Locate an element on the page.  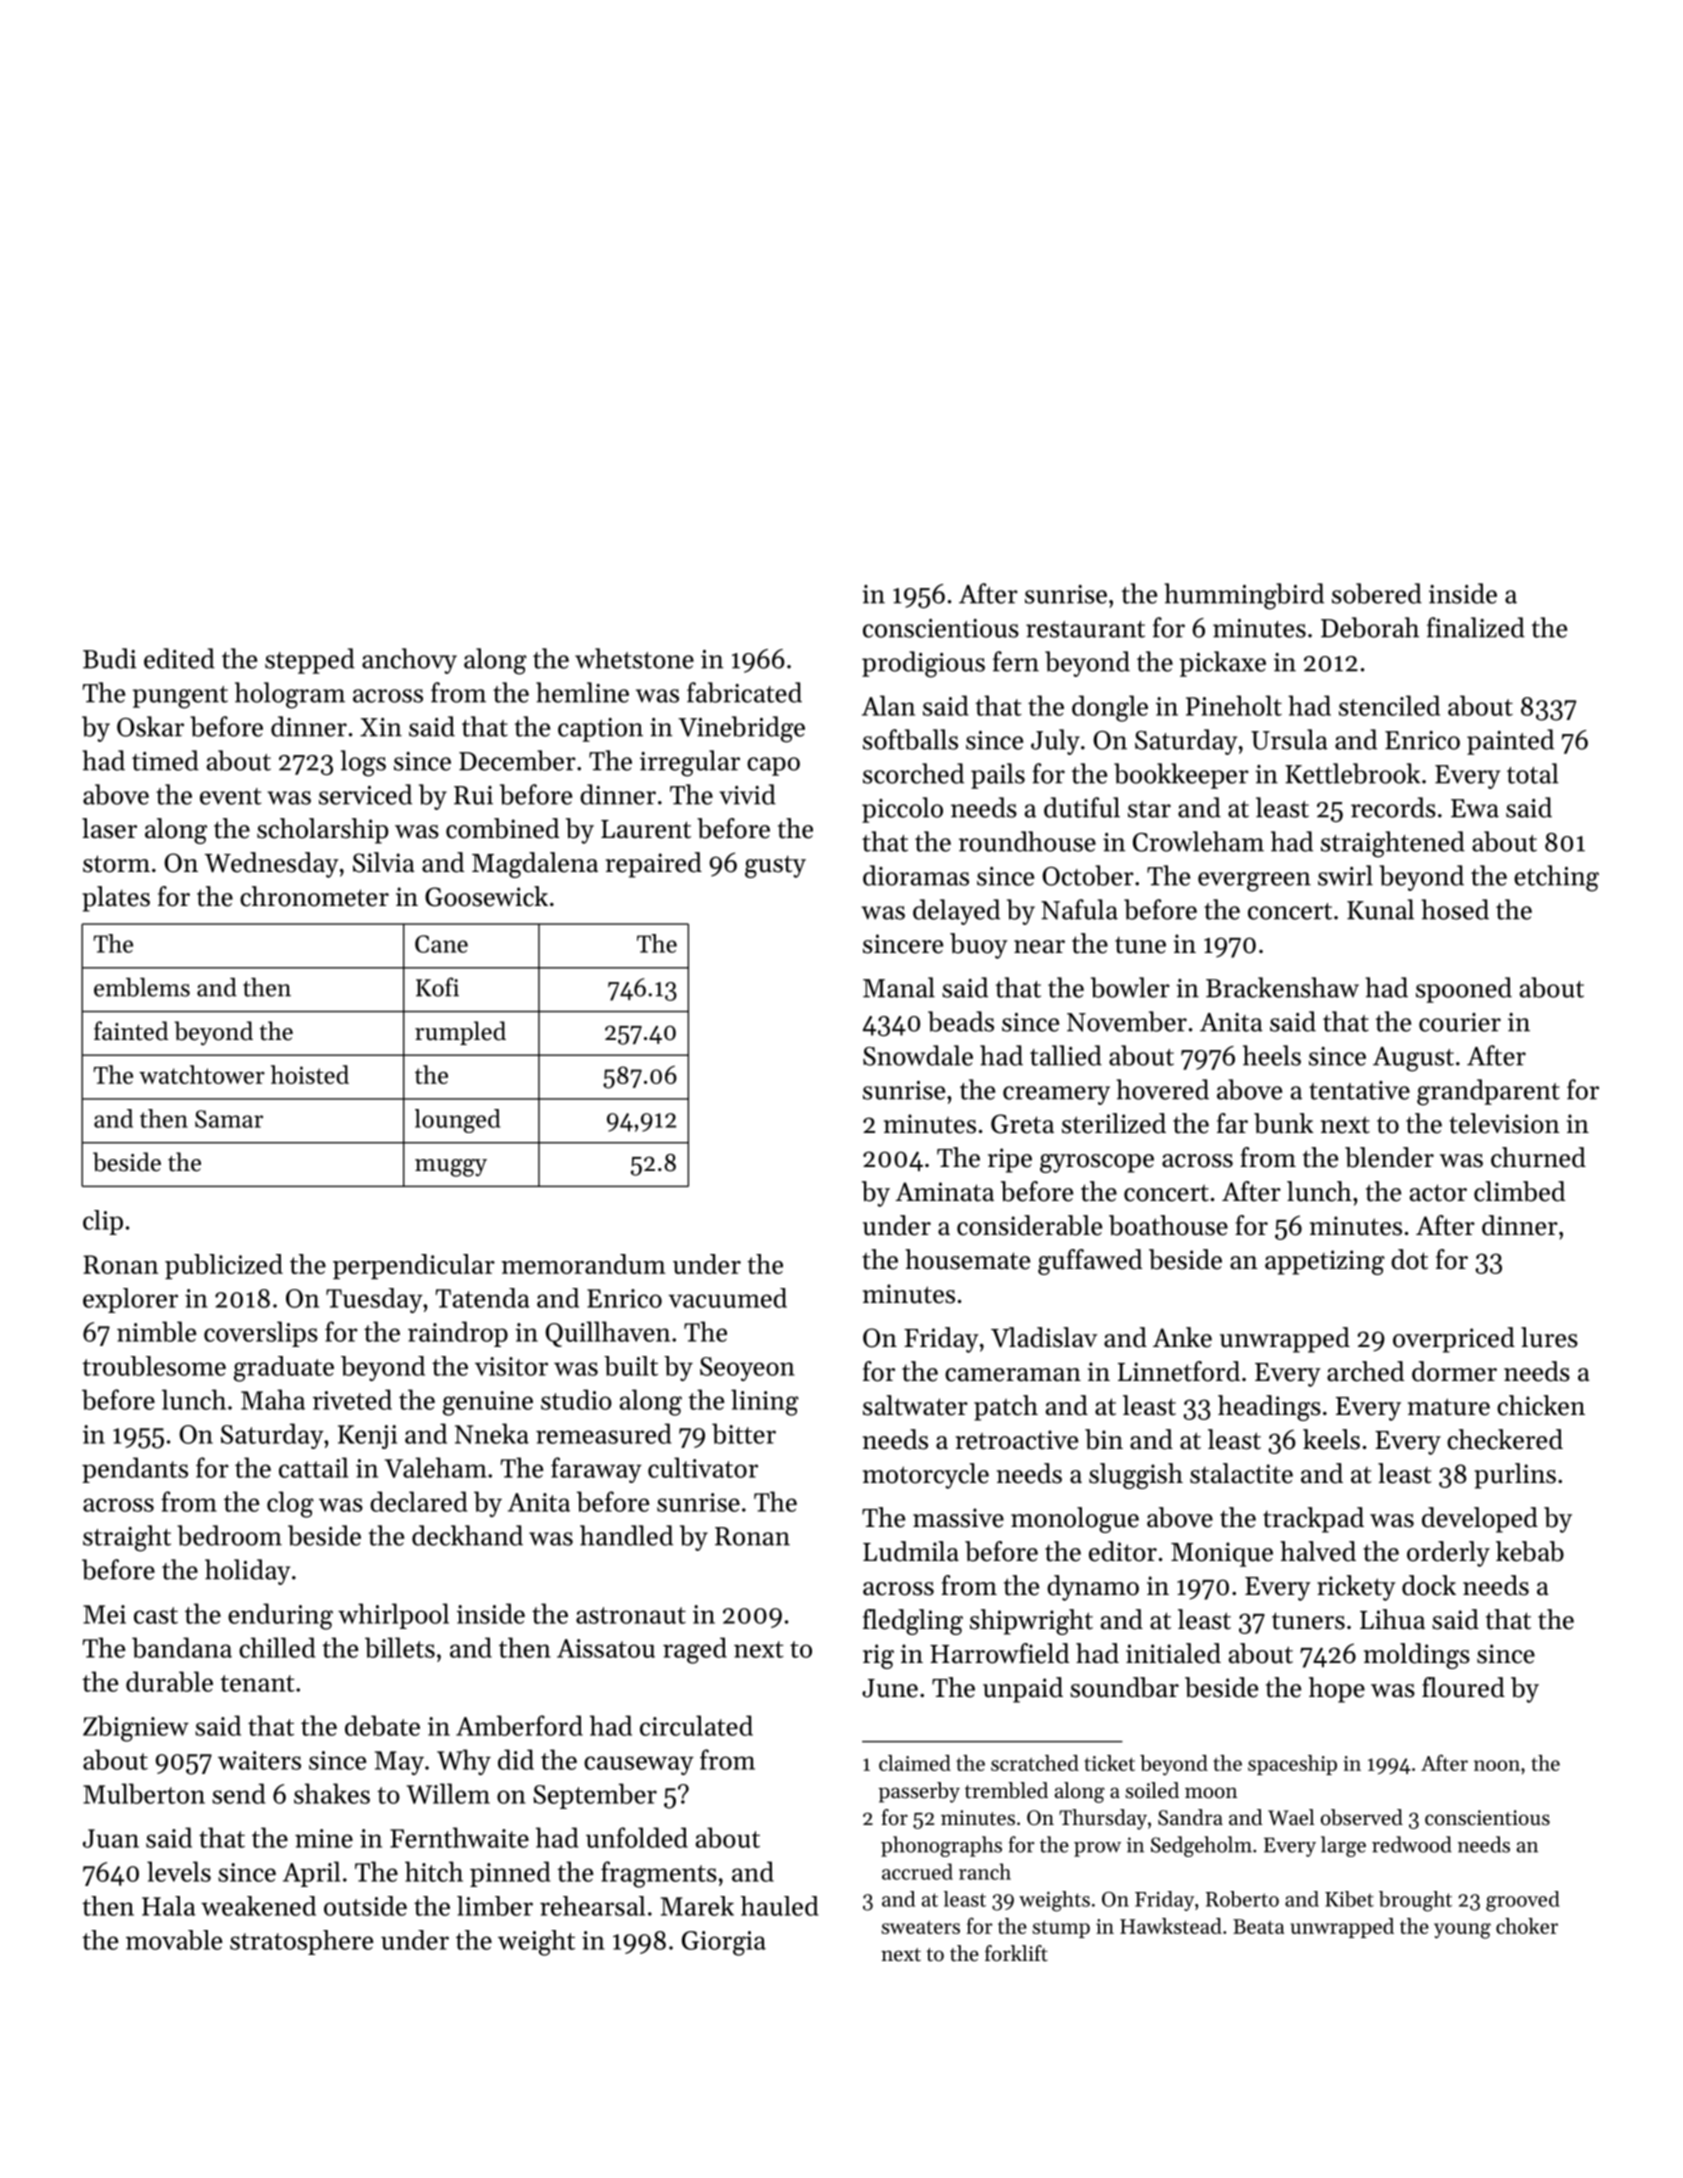
Vladislav is located at coordinates (1044, 1337).
